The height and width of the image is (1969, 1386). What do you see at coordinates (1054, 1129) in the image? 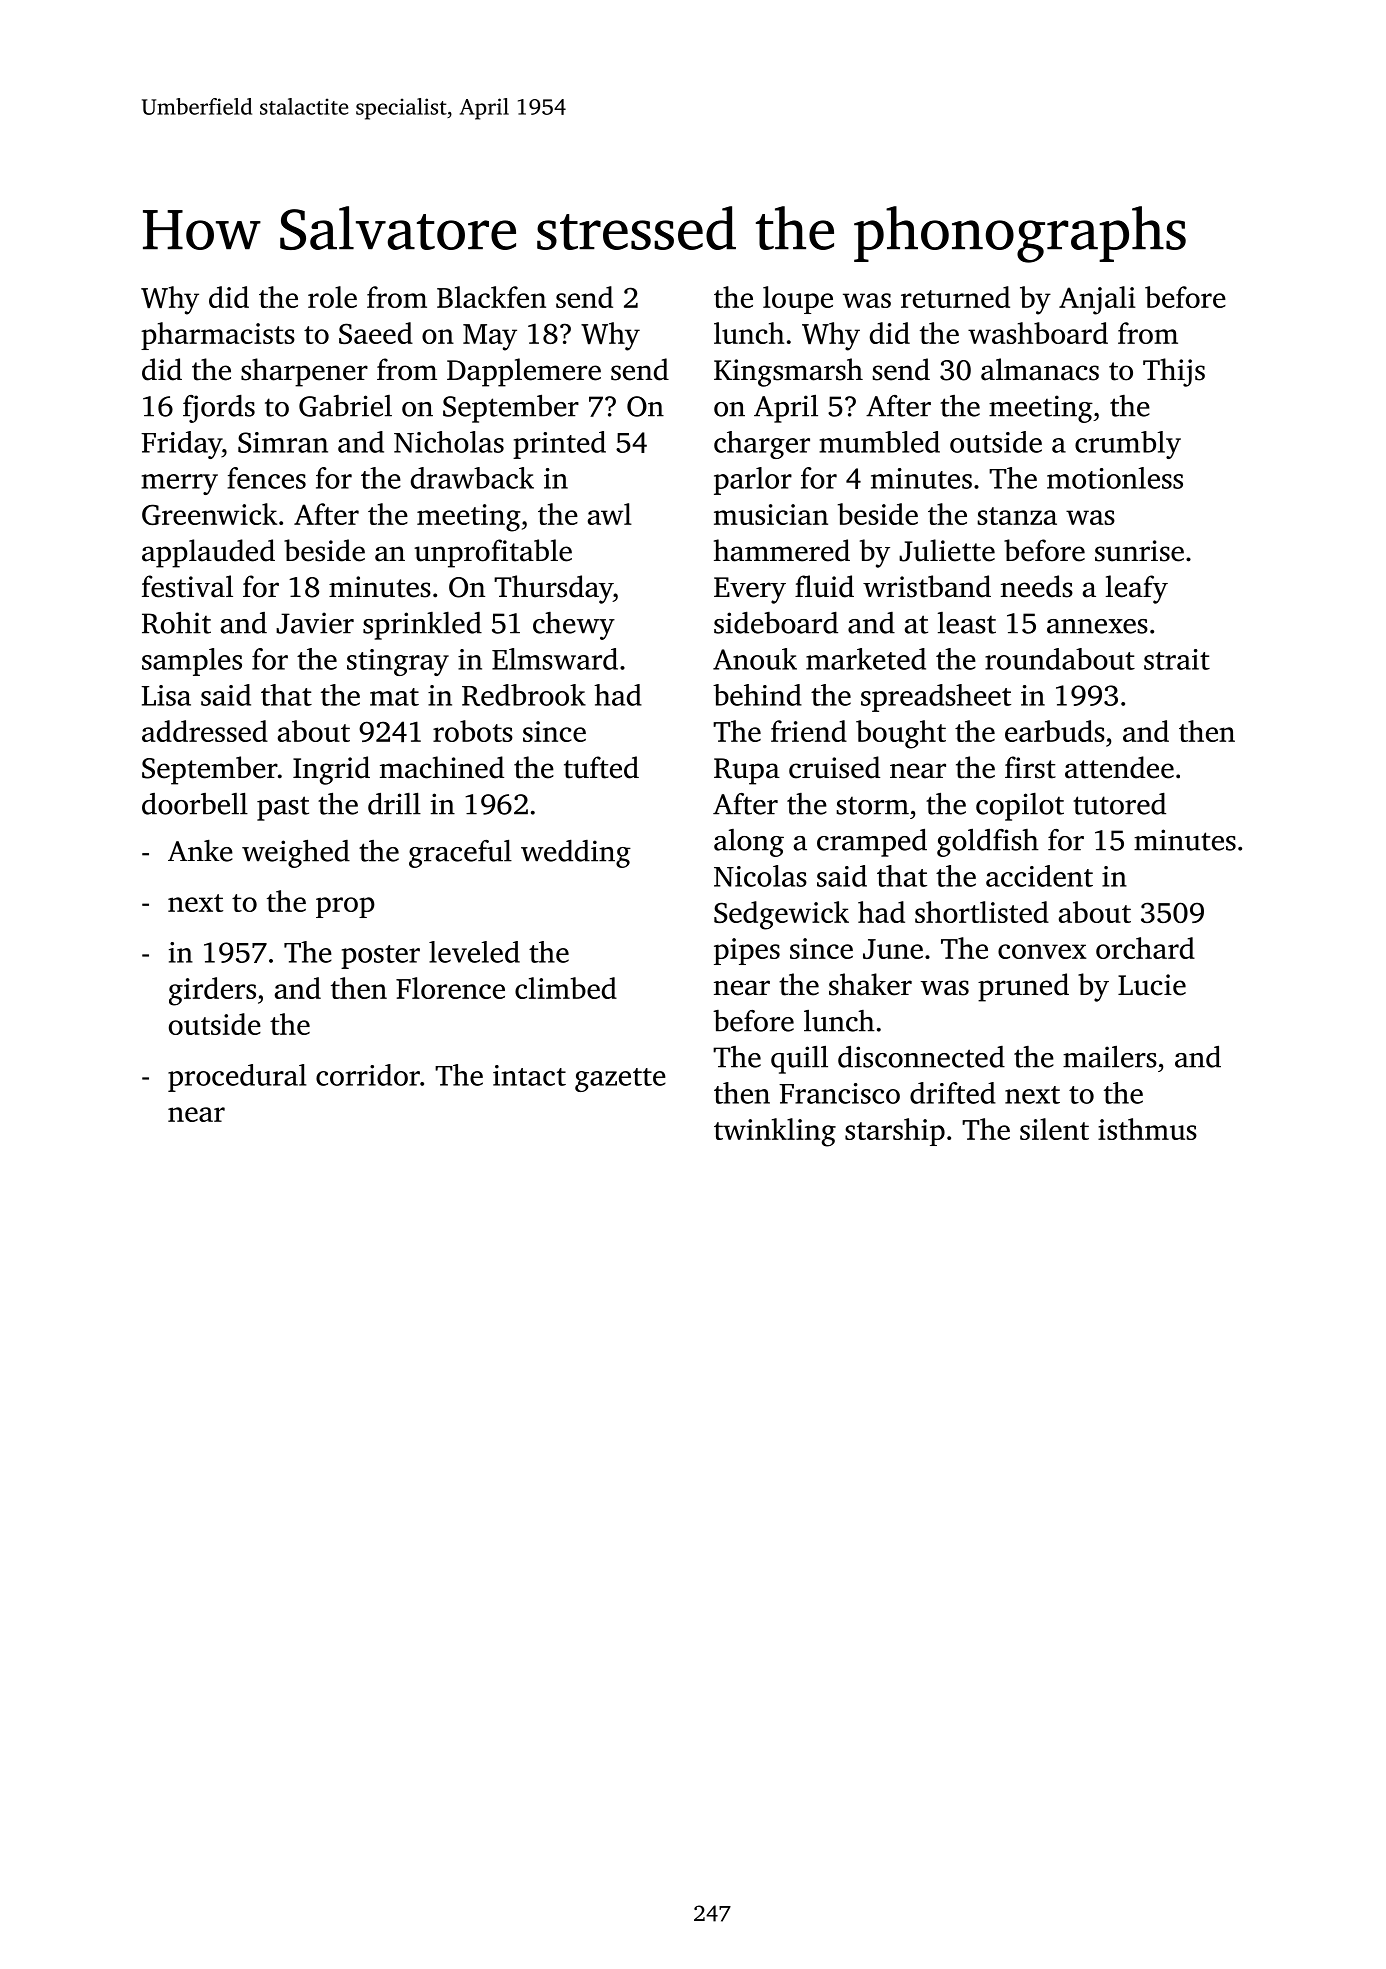
I see `silent` at bounding box center [1054, 1129].
